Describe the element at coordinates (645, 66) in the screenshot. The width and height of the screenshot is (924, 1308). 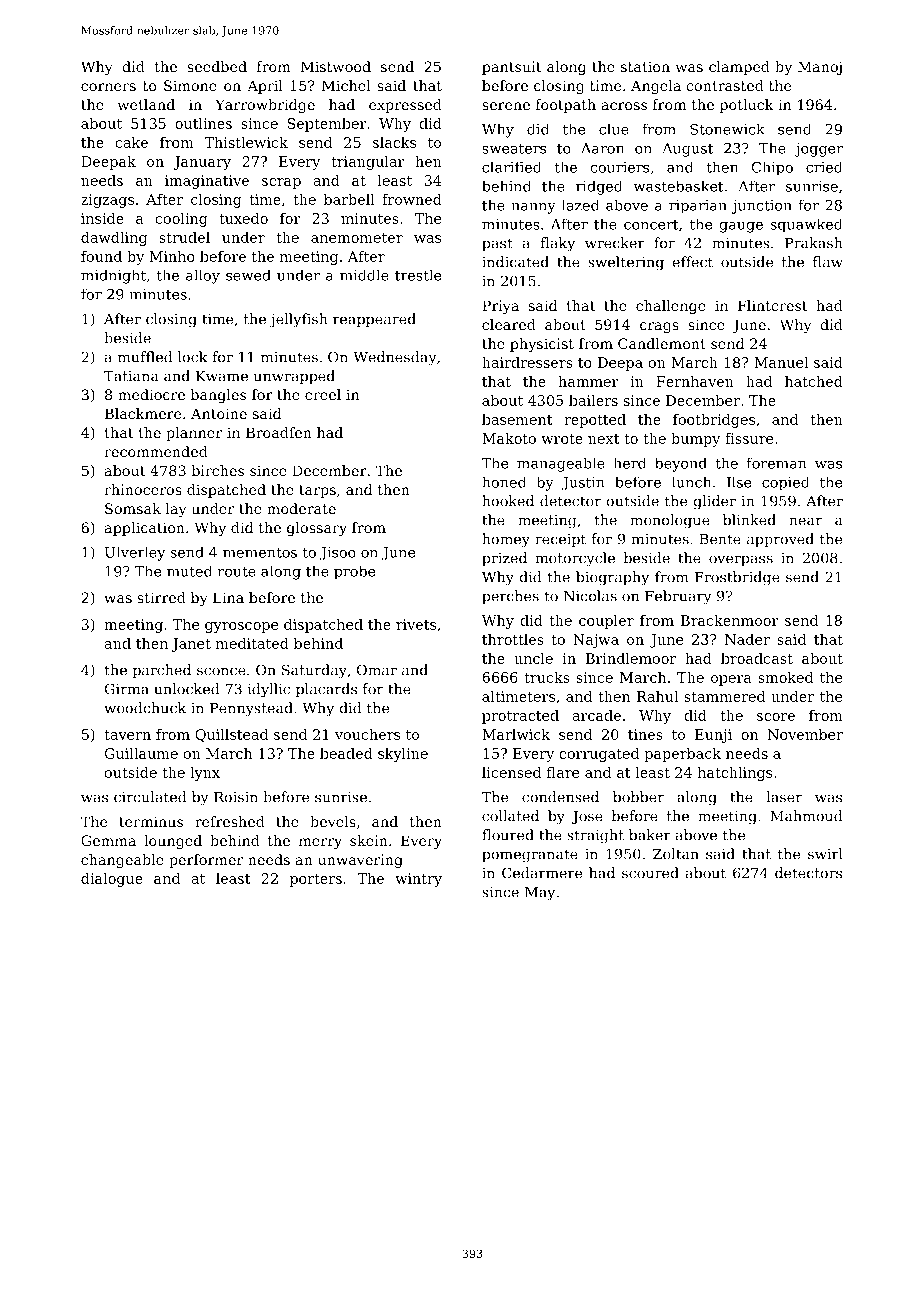
I see `station` at that location.
